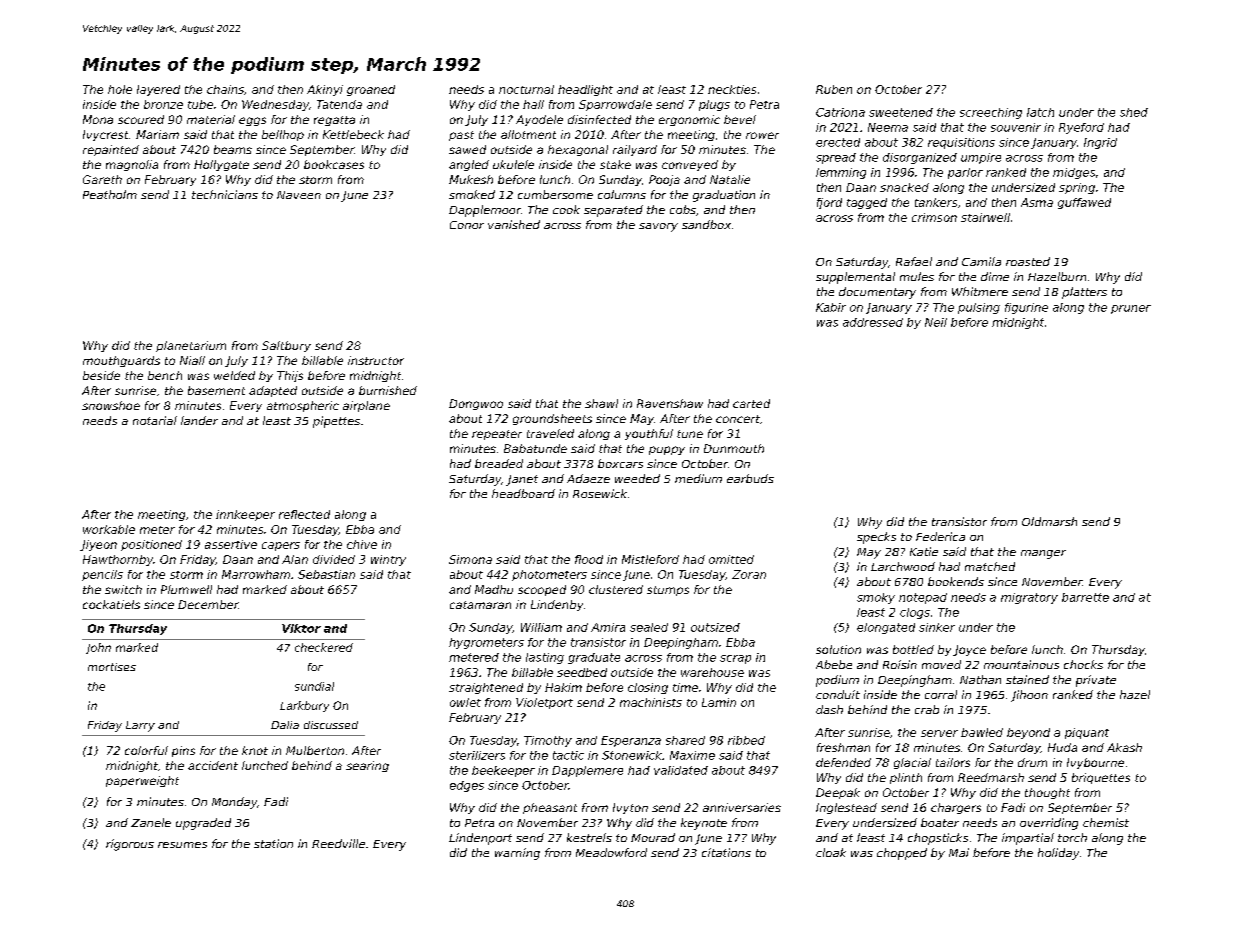 This screenshot has width=1233, height=952. I want to click on innkeeper, so click(245, 515).
